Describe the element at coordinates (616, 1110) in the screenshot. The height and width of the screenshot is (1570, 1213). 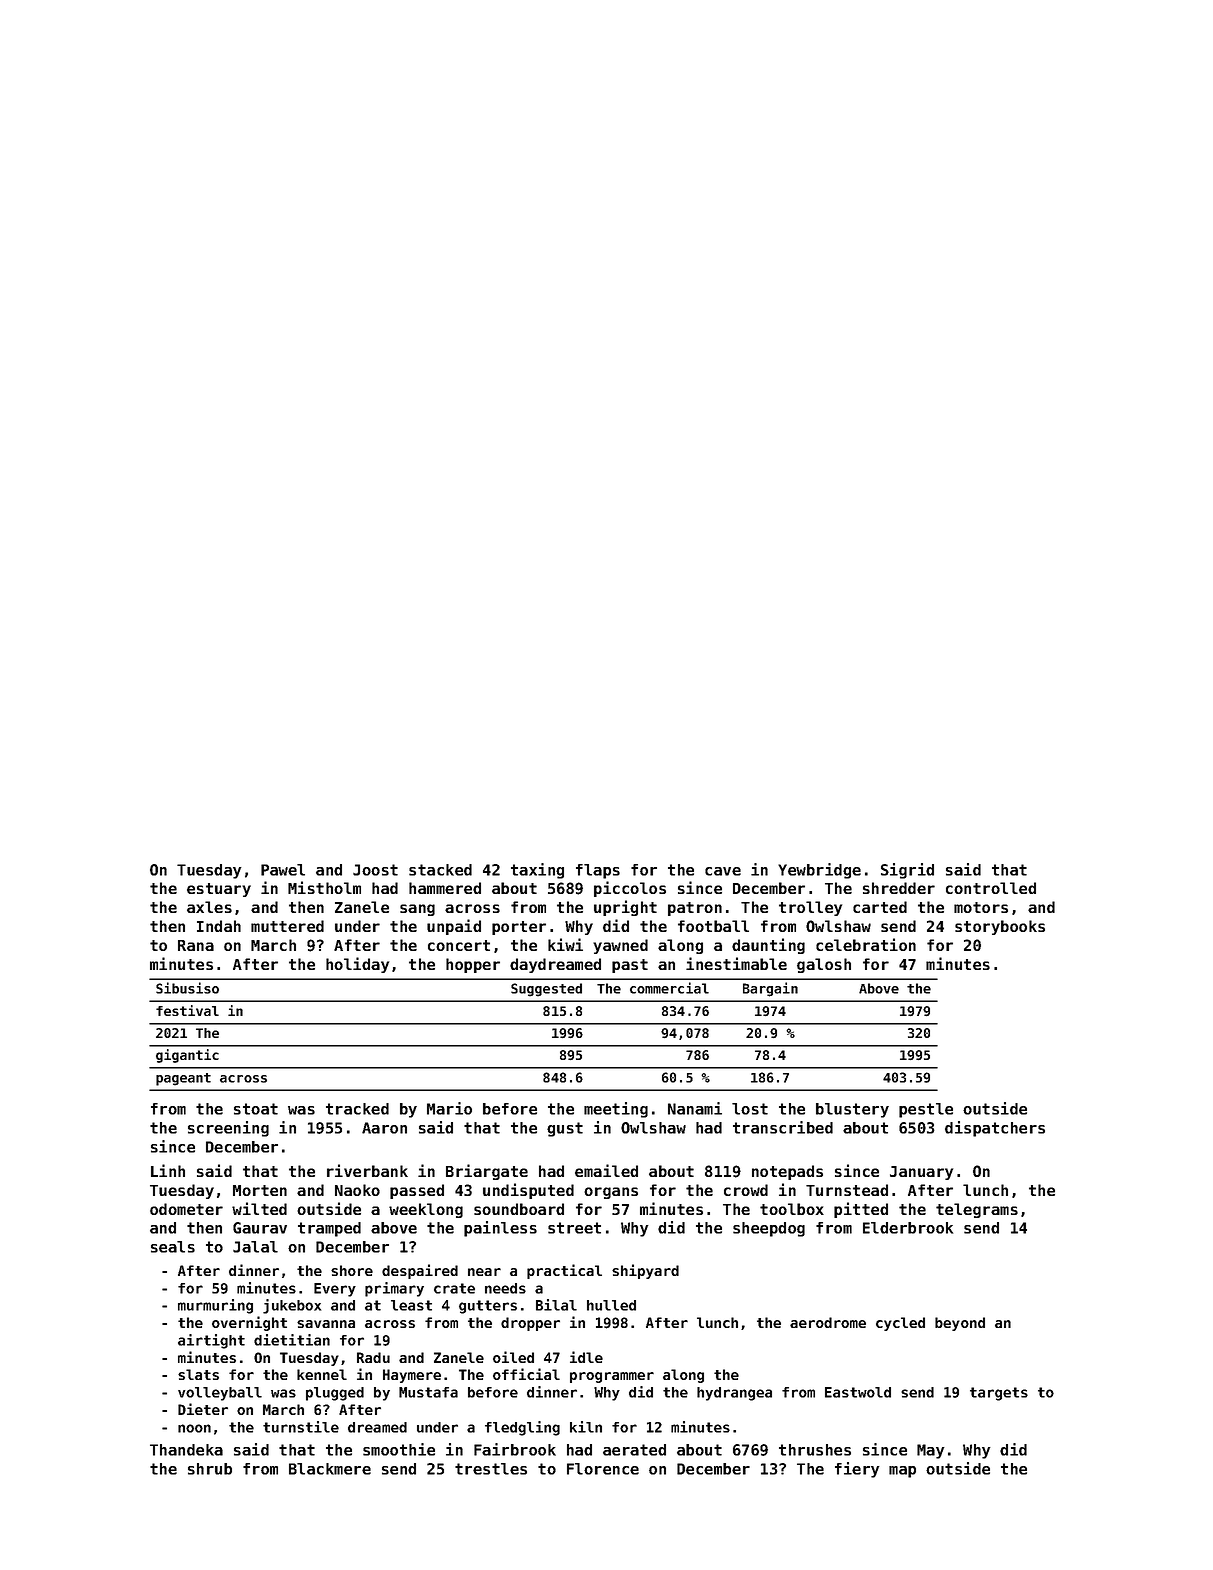
I see `meeting` at that location.
